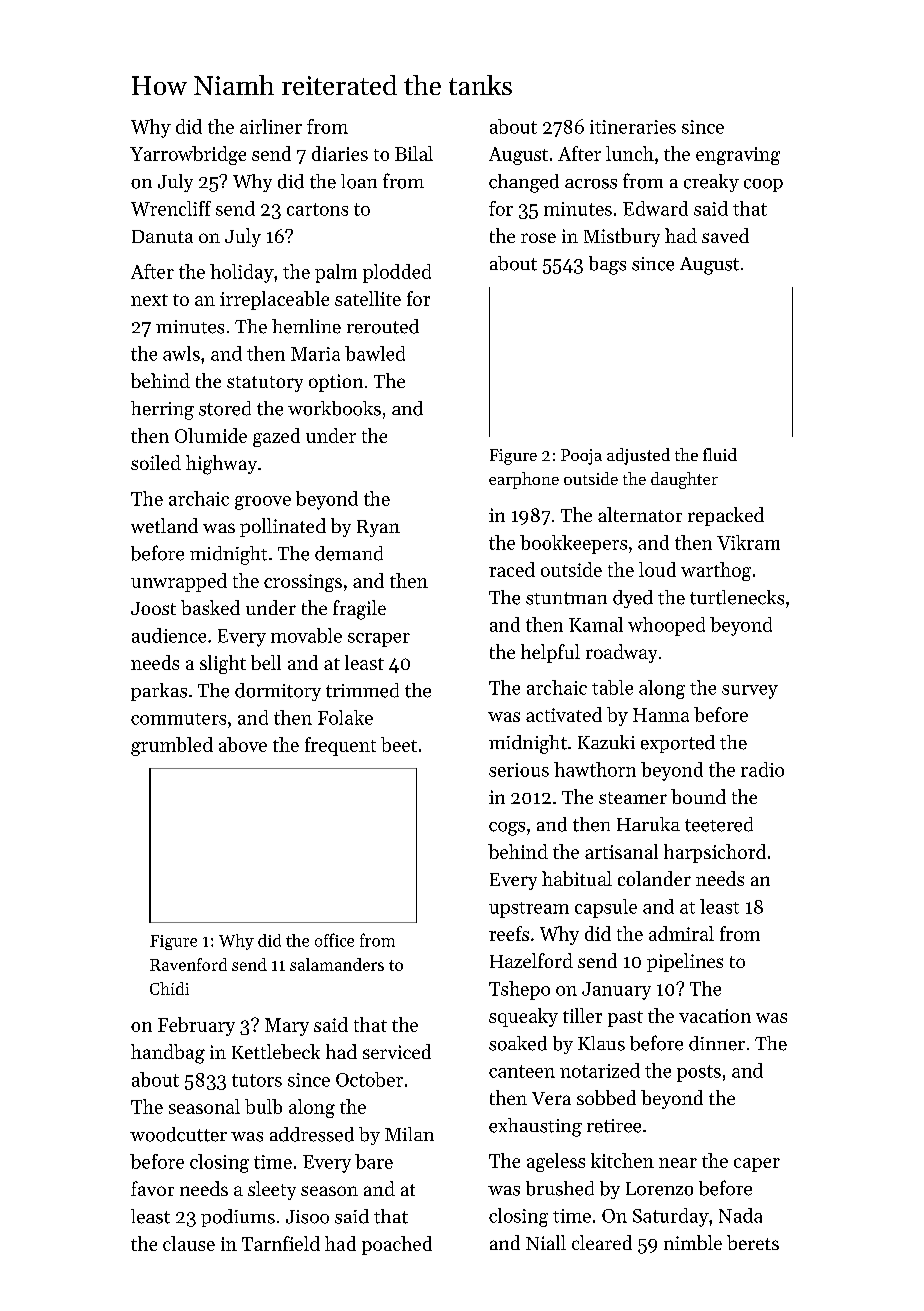 The width and height of the document is (924, 1311). What do you see at coordinates (223, 664) in the document?
I see `slight` at bounding box center [223, 664].
